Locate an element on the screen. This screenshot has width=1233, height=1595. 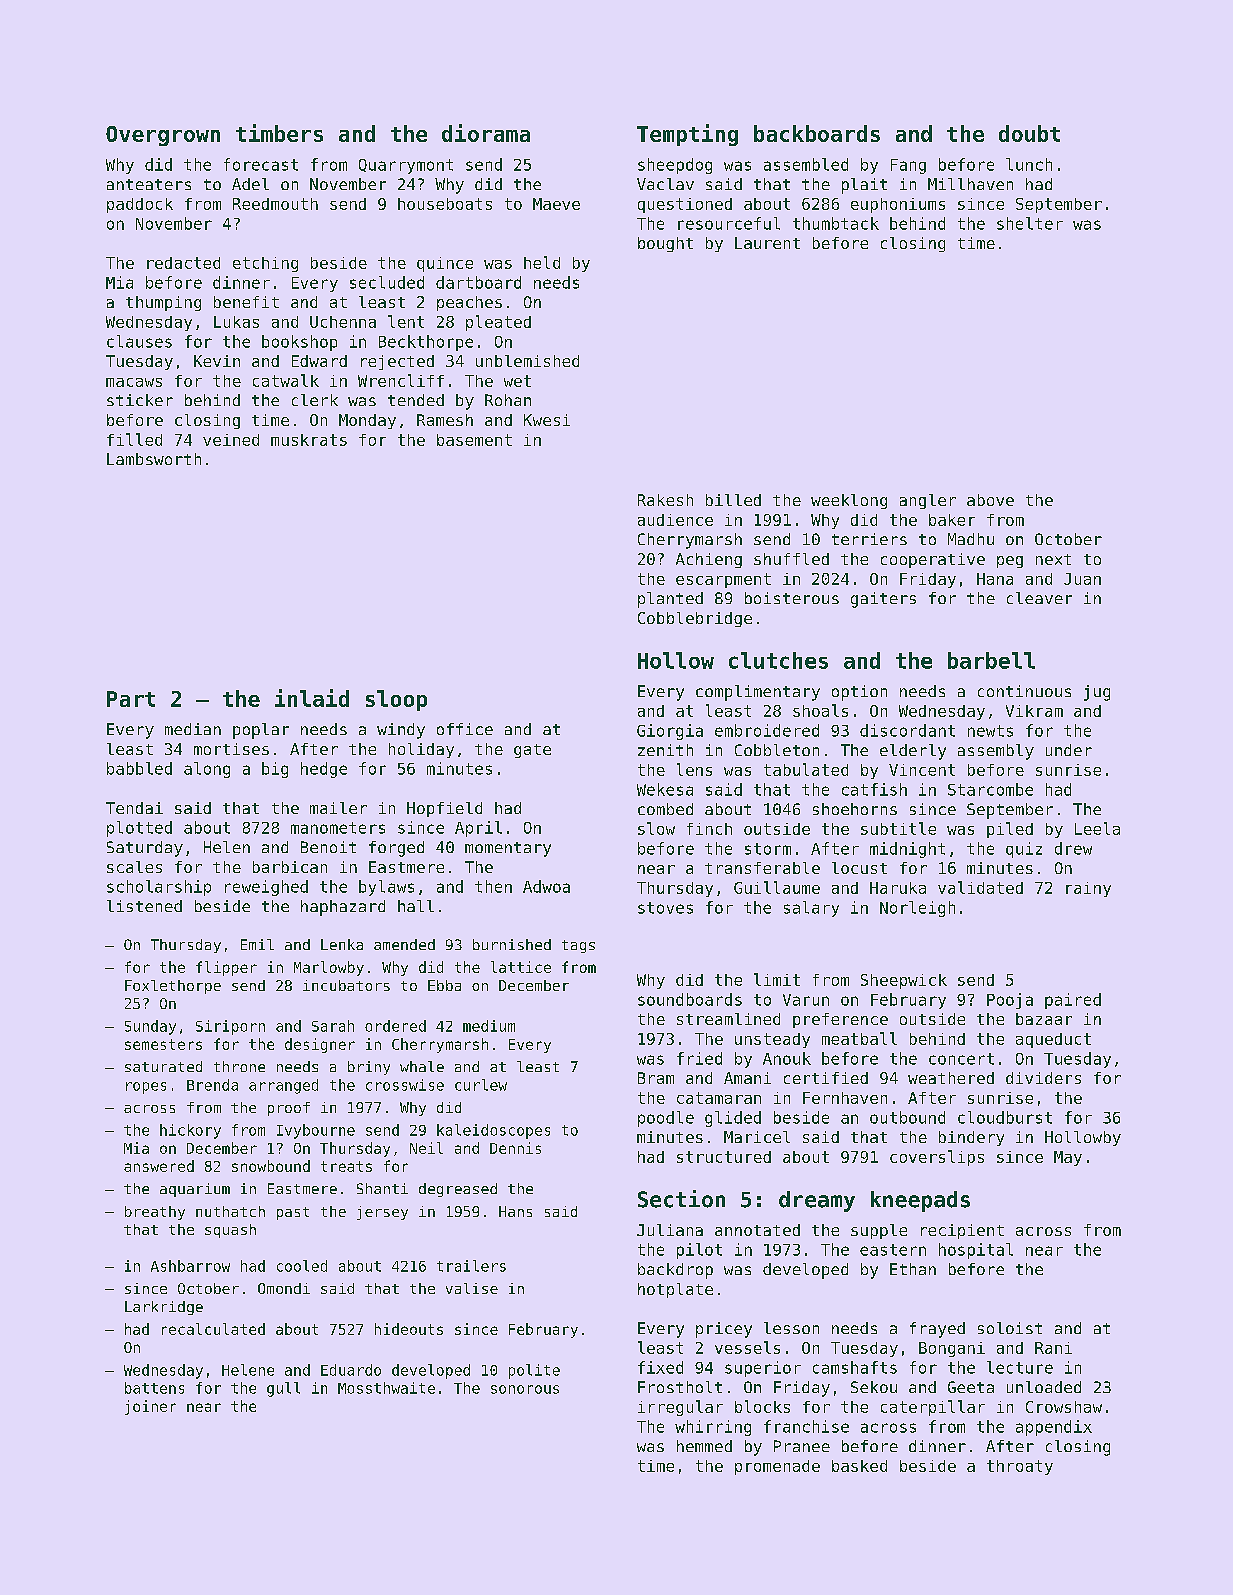
above is located at coordinates (990, 500).
